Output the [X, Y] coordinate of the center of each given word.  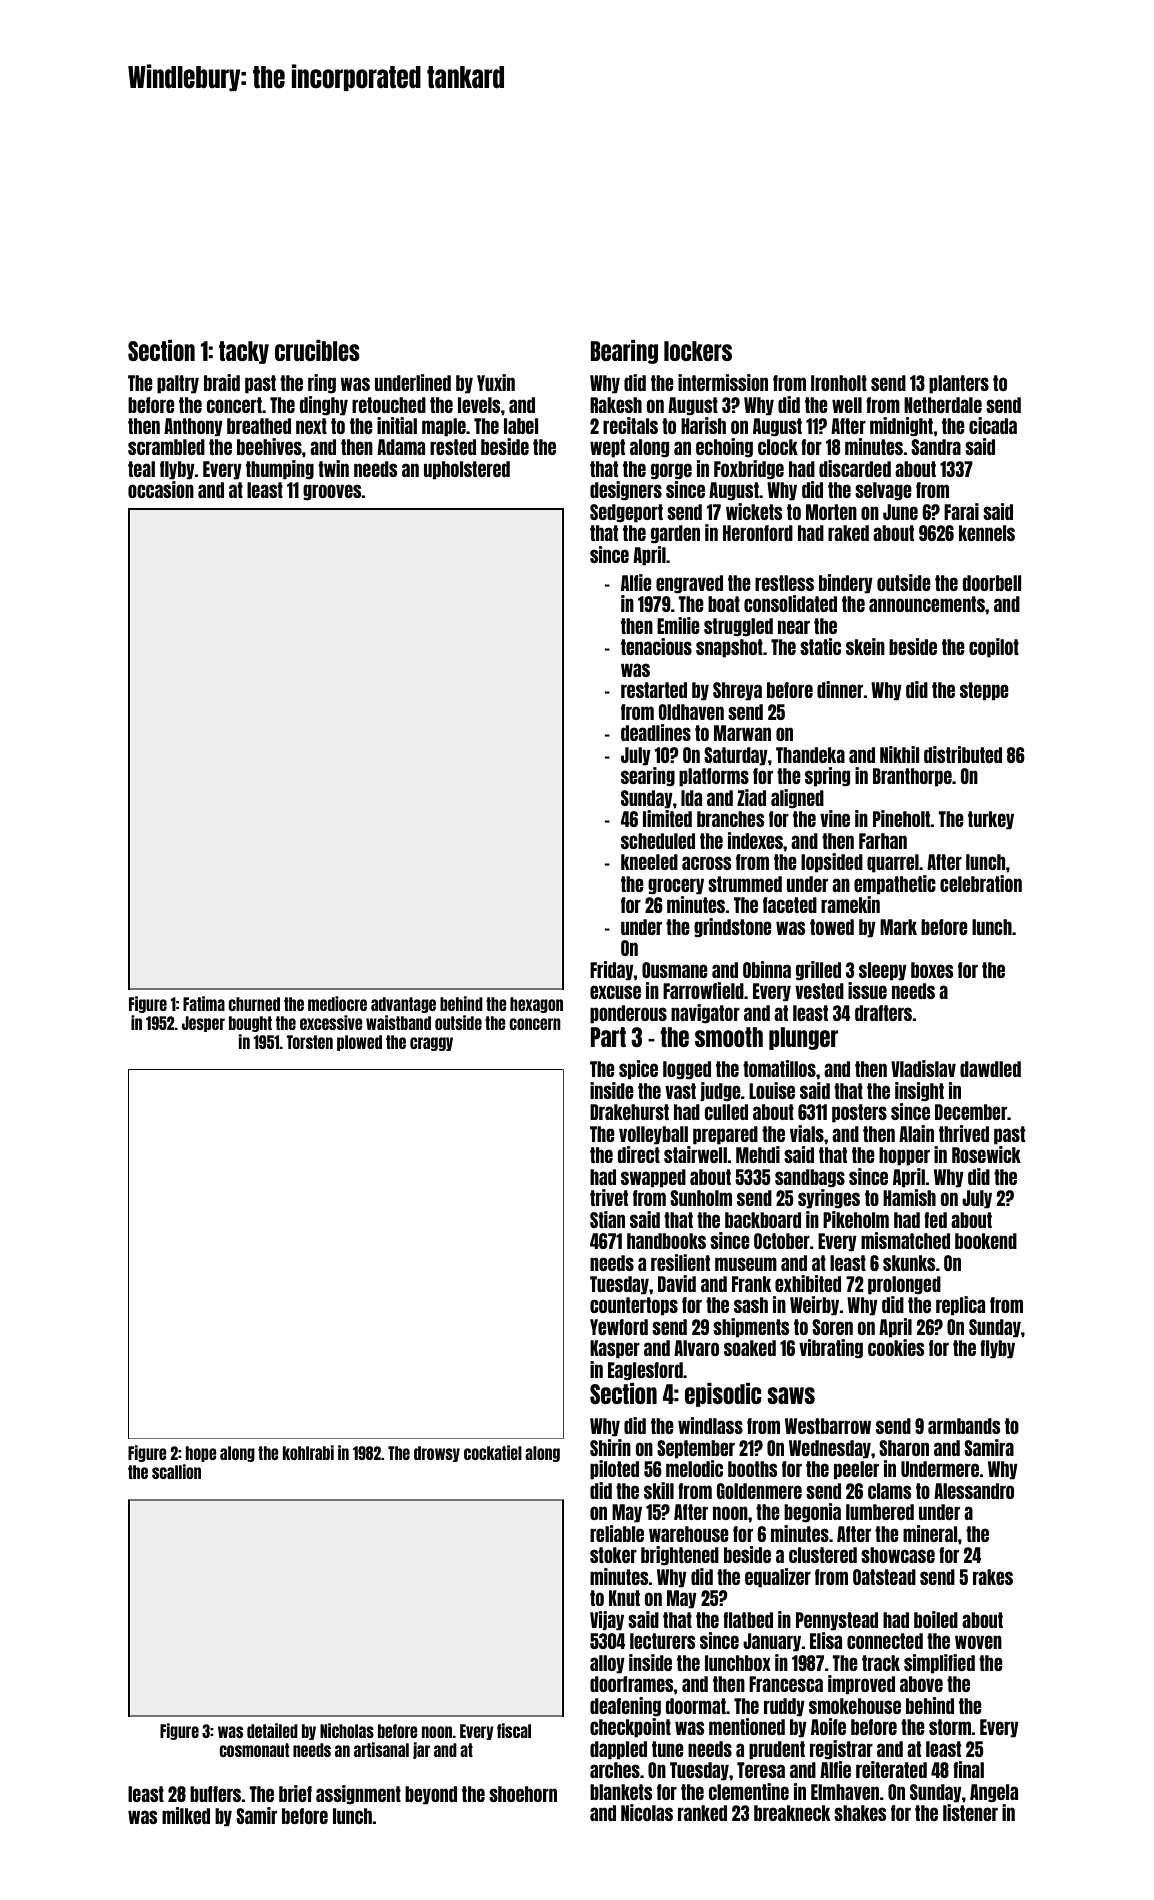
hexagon [536, 1005]
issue [867, 990]
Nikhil [899, 754]
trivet [609, 1197]
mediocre [337, 1003]
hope [201, 1454]
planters [959, 384]
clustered [823, 1555]
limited [667, 818]
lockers [698, 351]
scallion [176, 1471]
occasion [161, 489]
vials [807, 1133]
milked [186, 1815]
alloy [607, 1664]
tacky [244, 352]
